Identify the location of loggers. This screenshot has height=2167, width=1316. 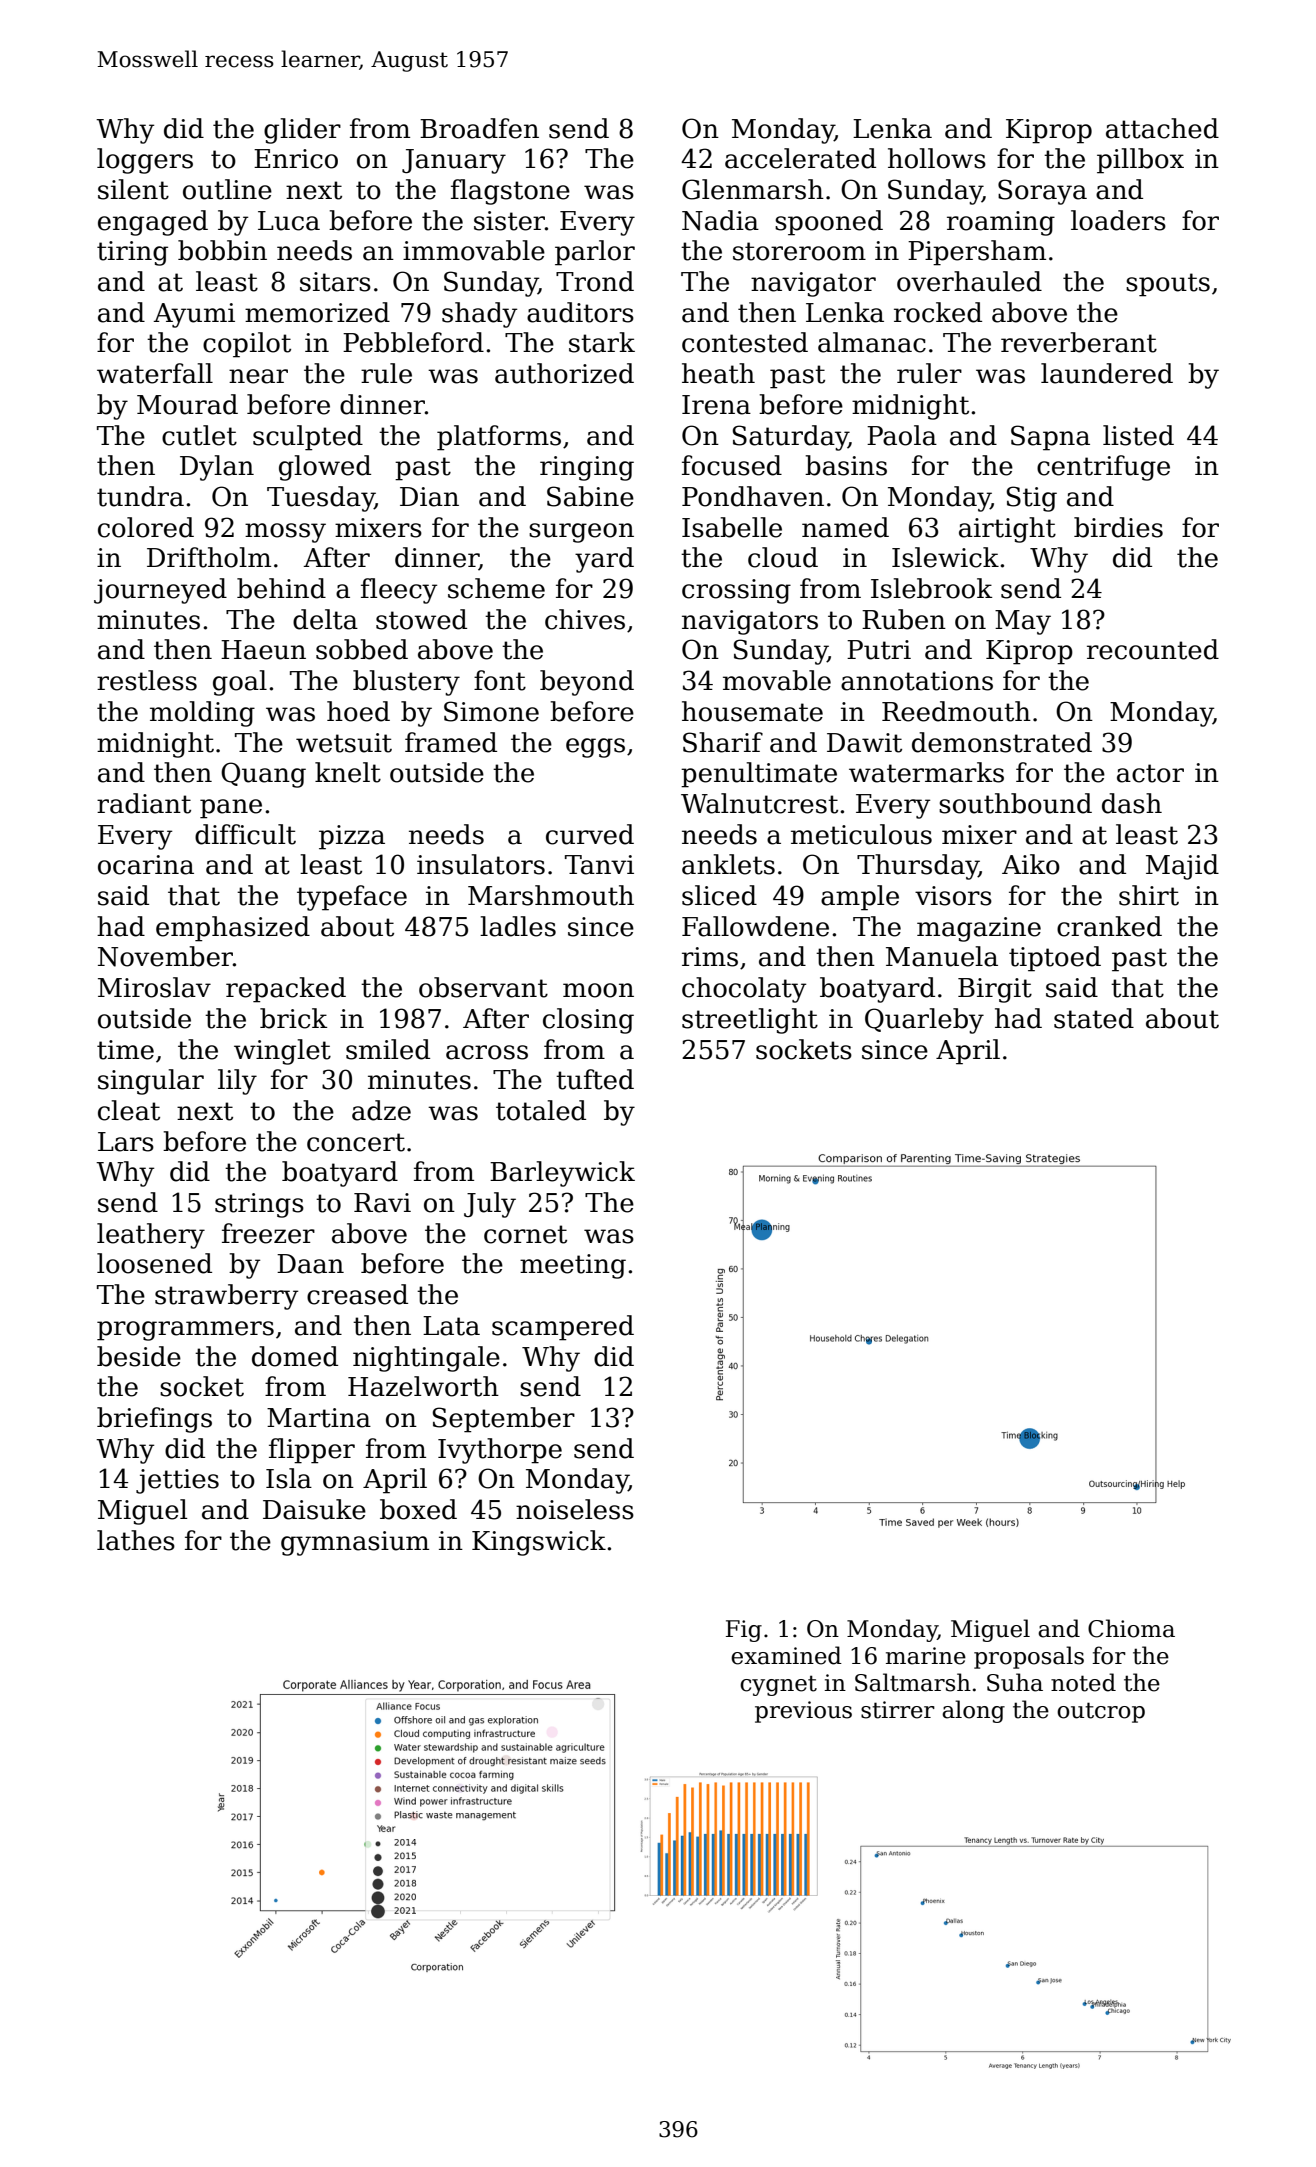
(145, 161).
